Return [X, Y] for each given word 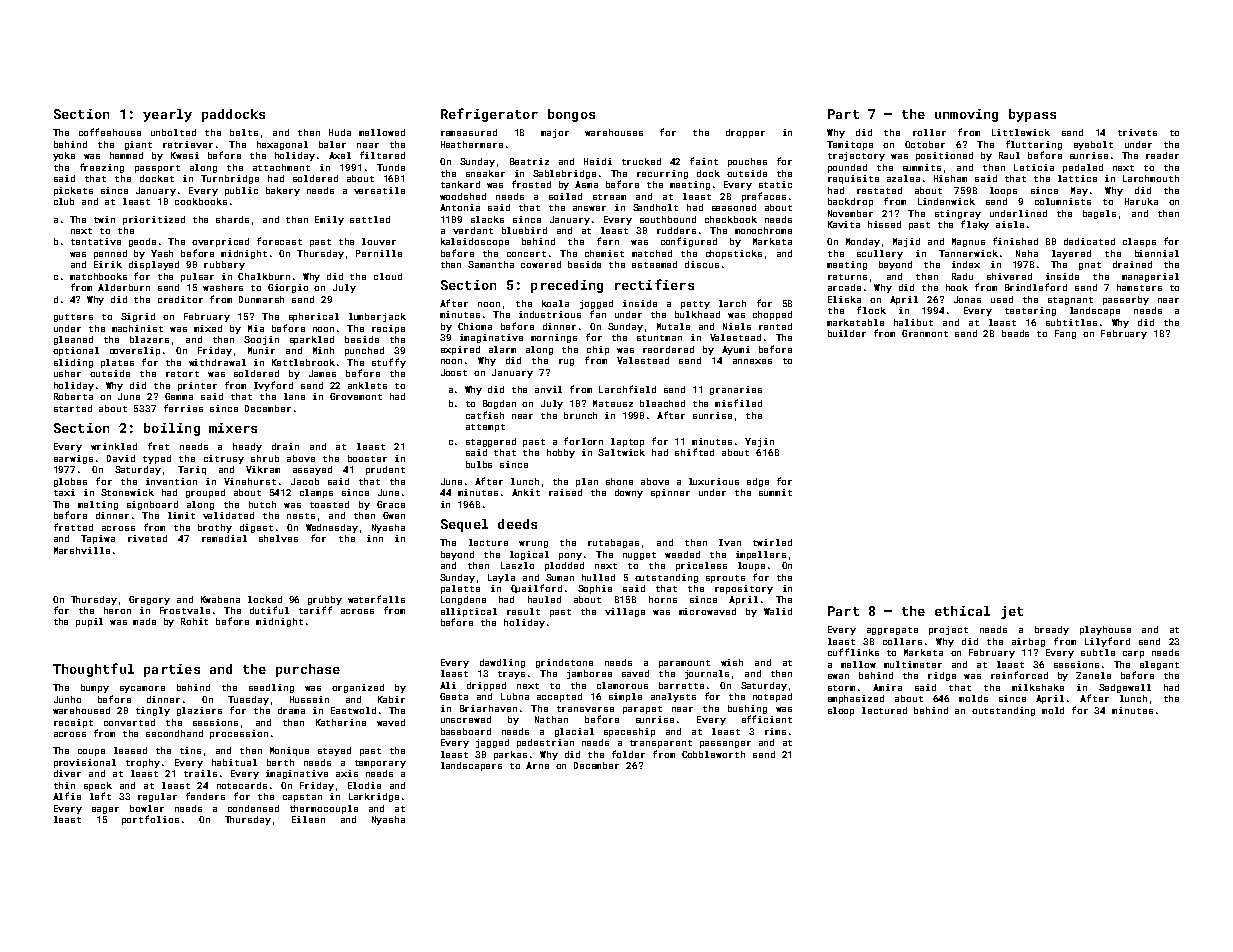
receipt [73, 723]
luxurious [714, 481]
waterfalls [376, 599]
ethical [962, 611]
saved [635, 673]
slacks [487, 219]
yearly [167, 115]
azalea [903, 178]
